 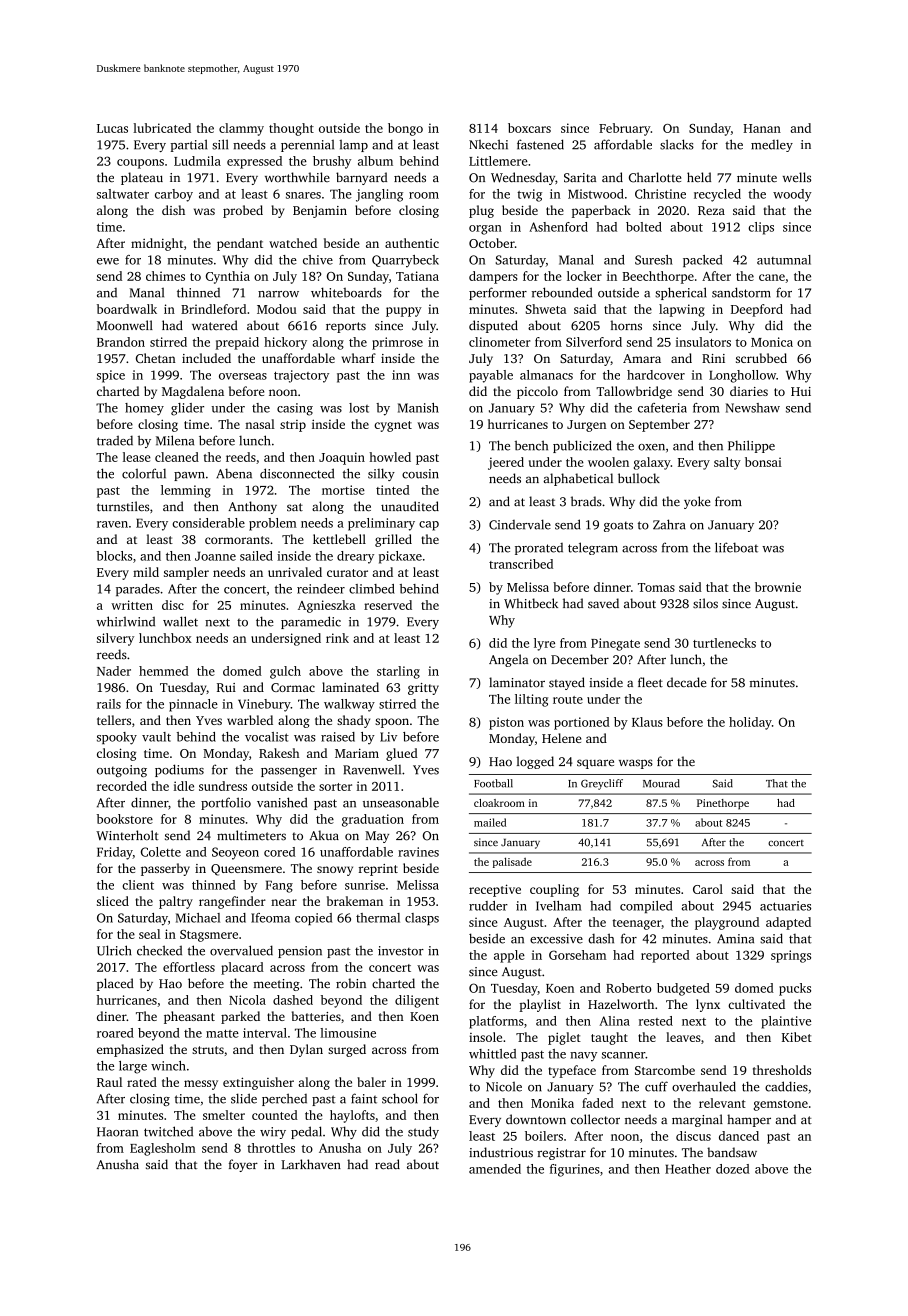 I want to click on Modou, so click(x=277, y=309).
